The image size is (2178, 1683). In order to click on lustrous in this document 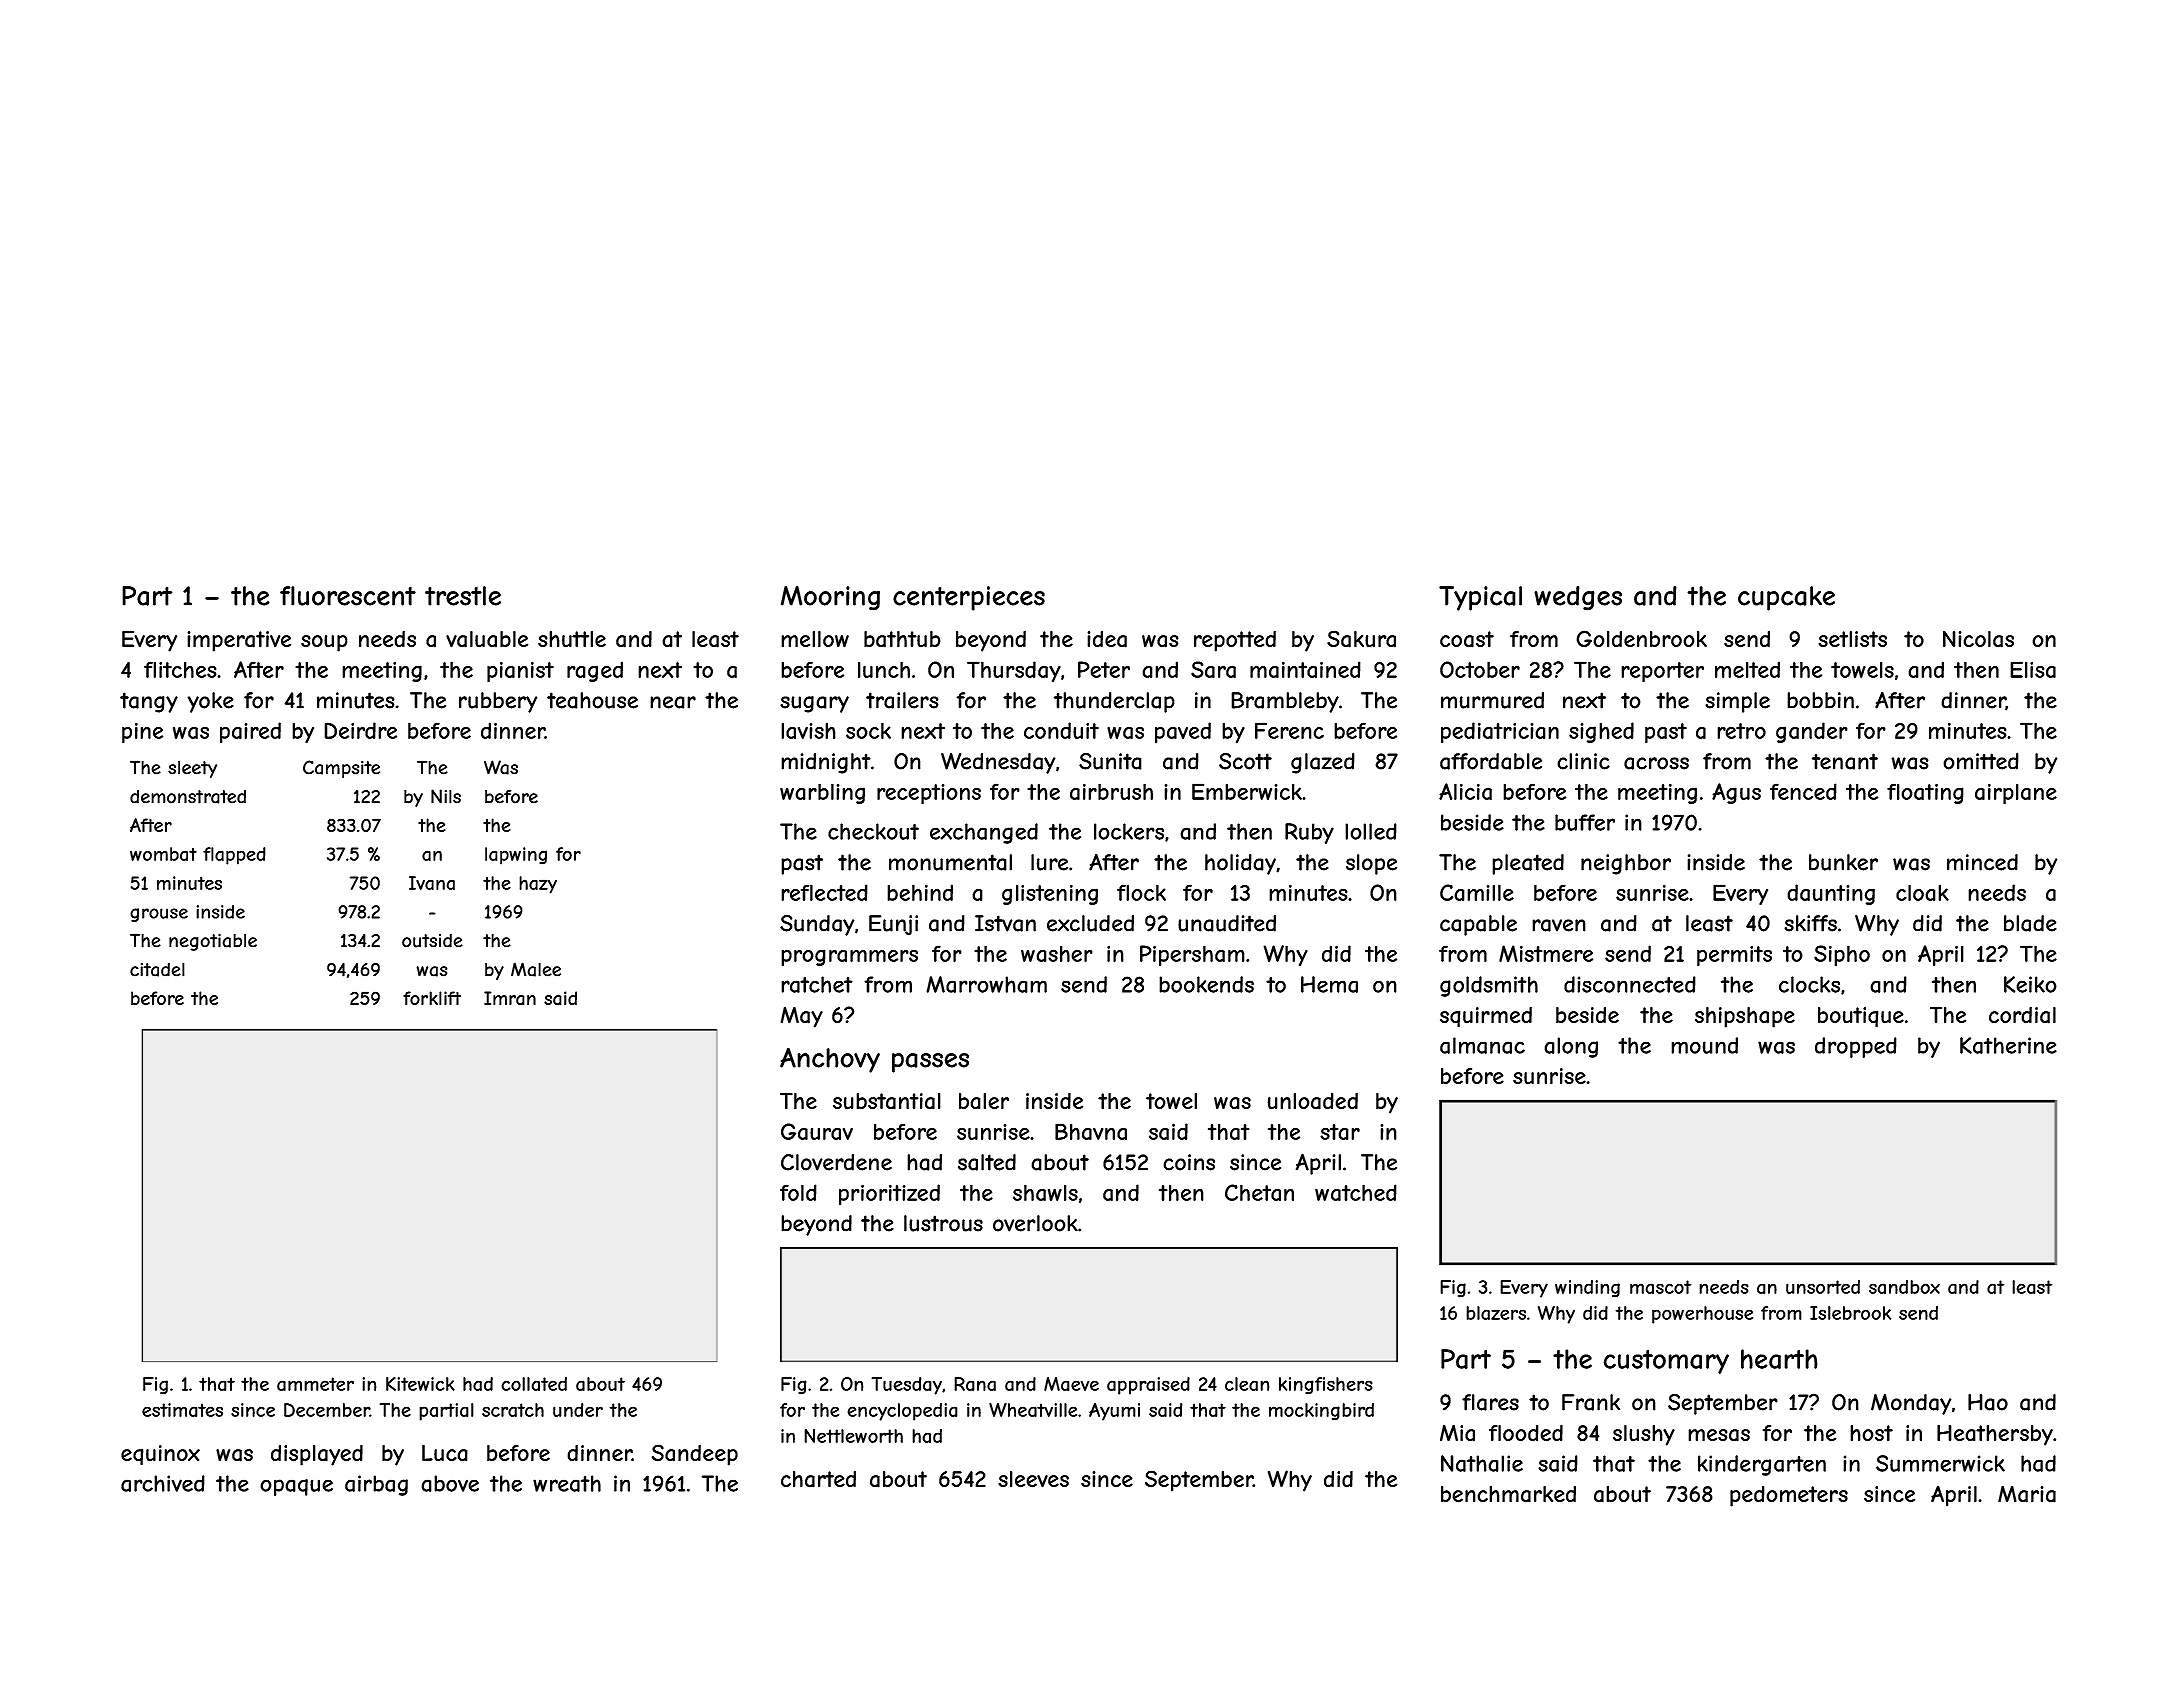, I will do `click(943, 1223)`.
